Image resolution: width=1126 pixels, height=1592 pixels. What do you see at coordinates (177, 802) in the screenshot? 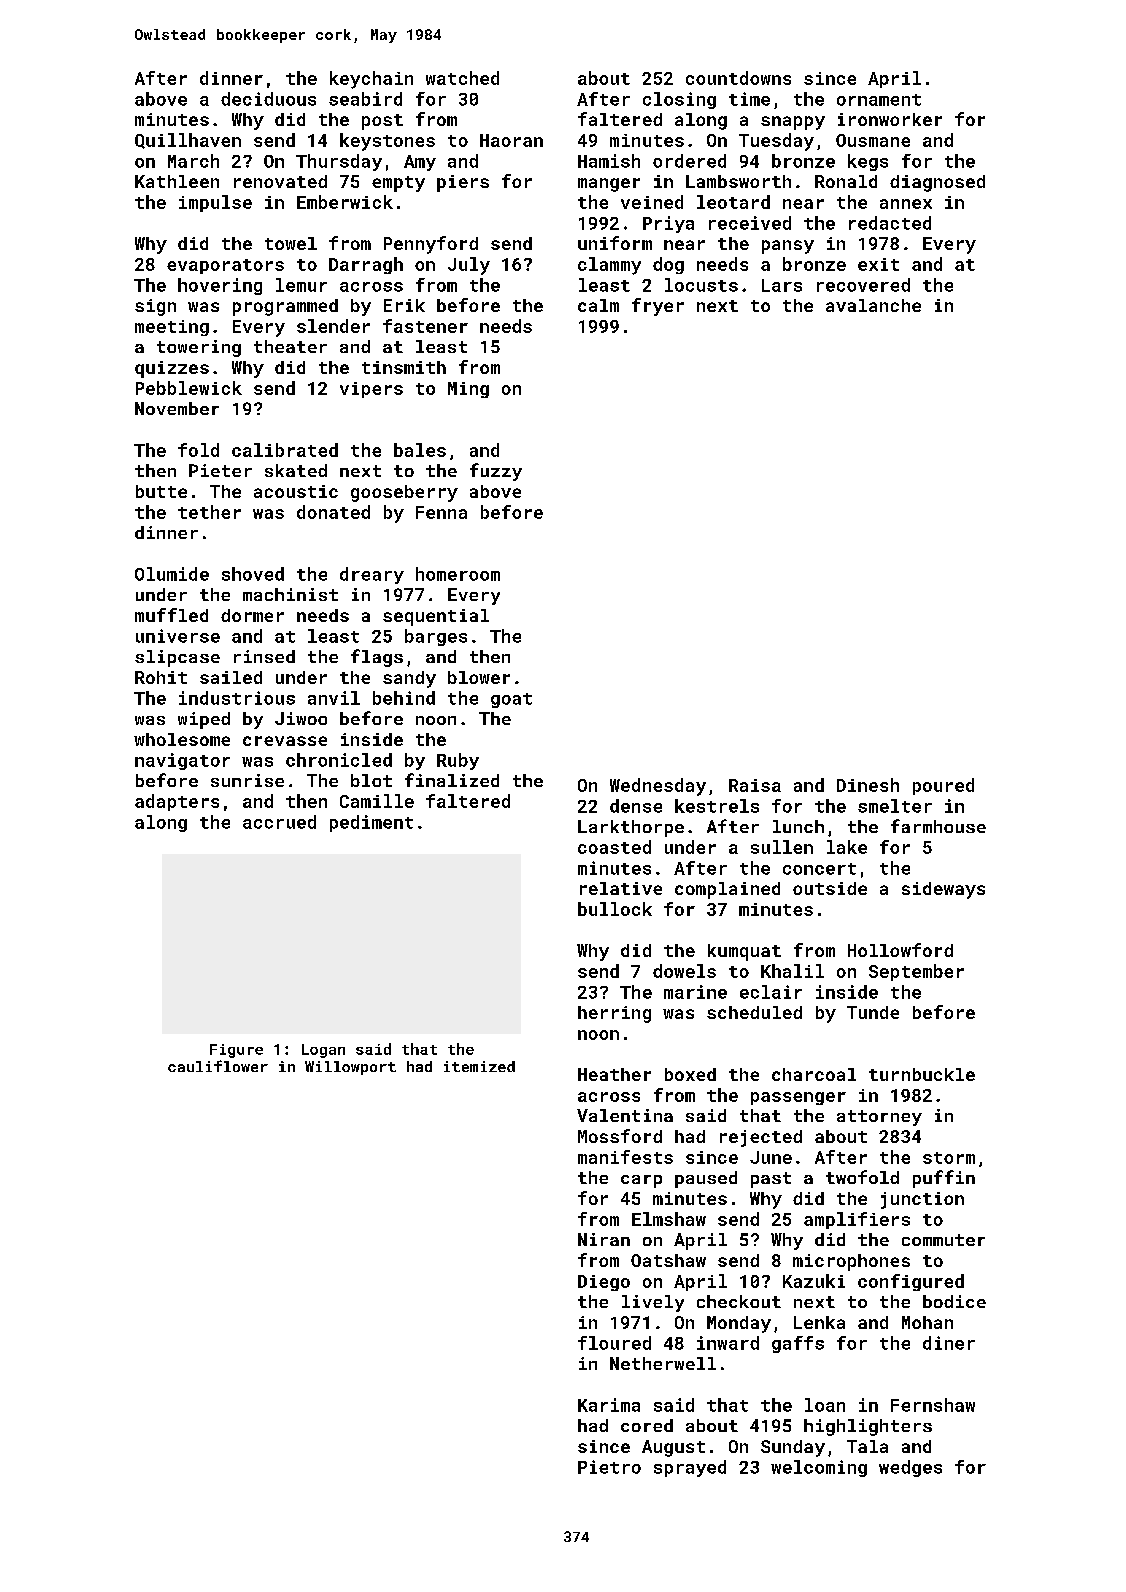
I see `adapters` at bounding box center [177, 802].
